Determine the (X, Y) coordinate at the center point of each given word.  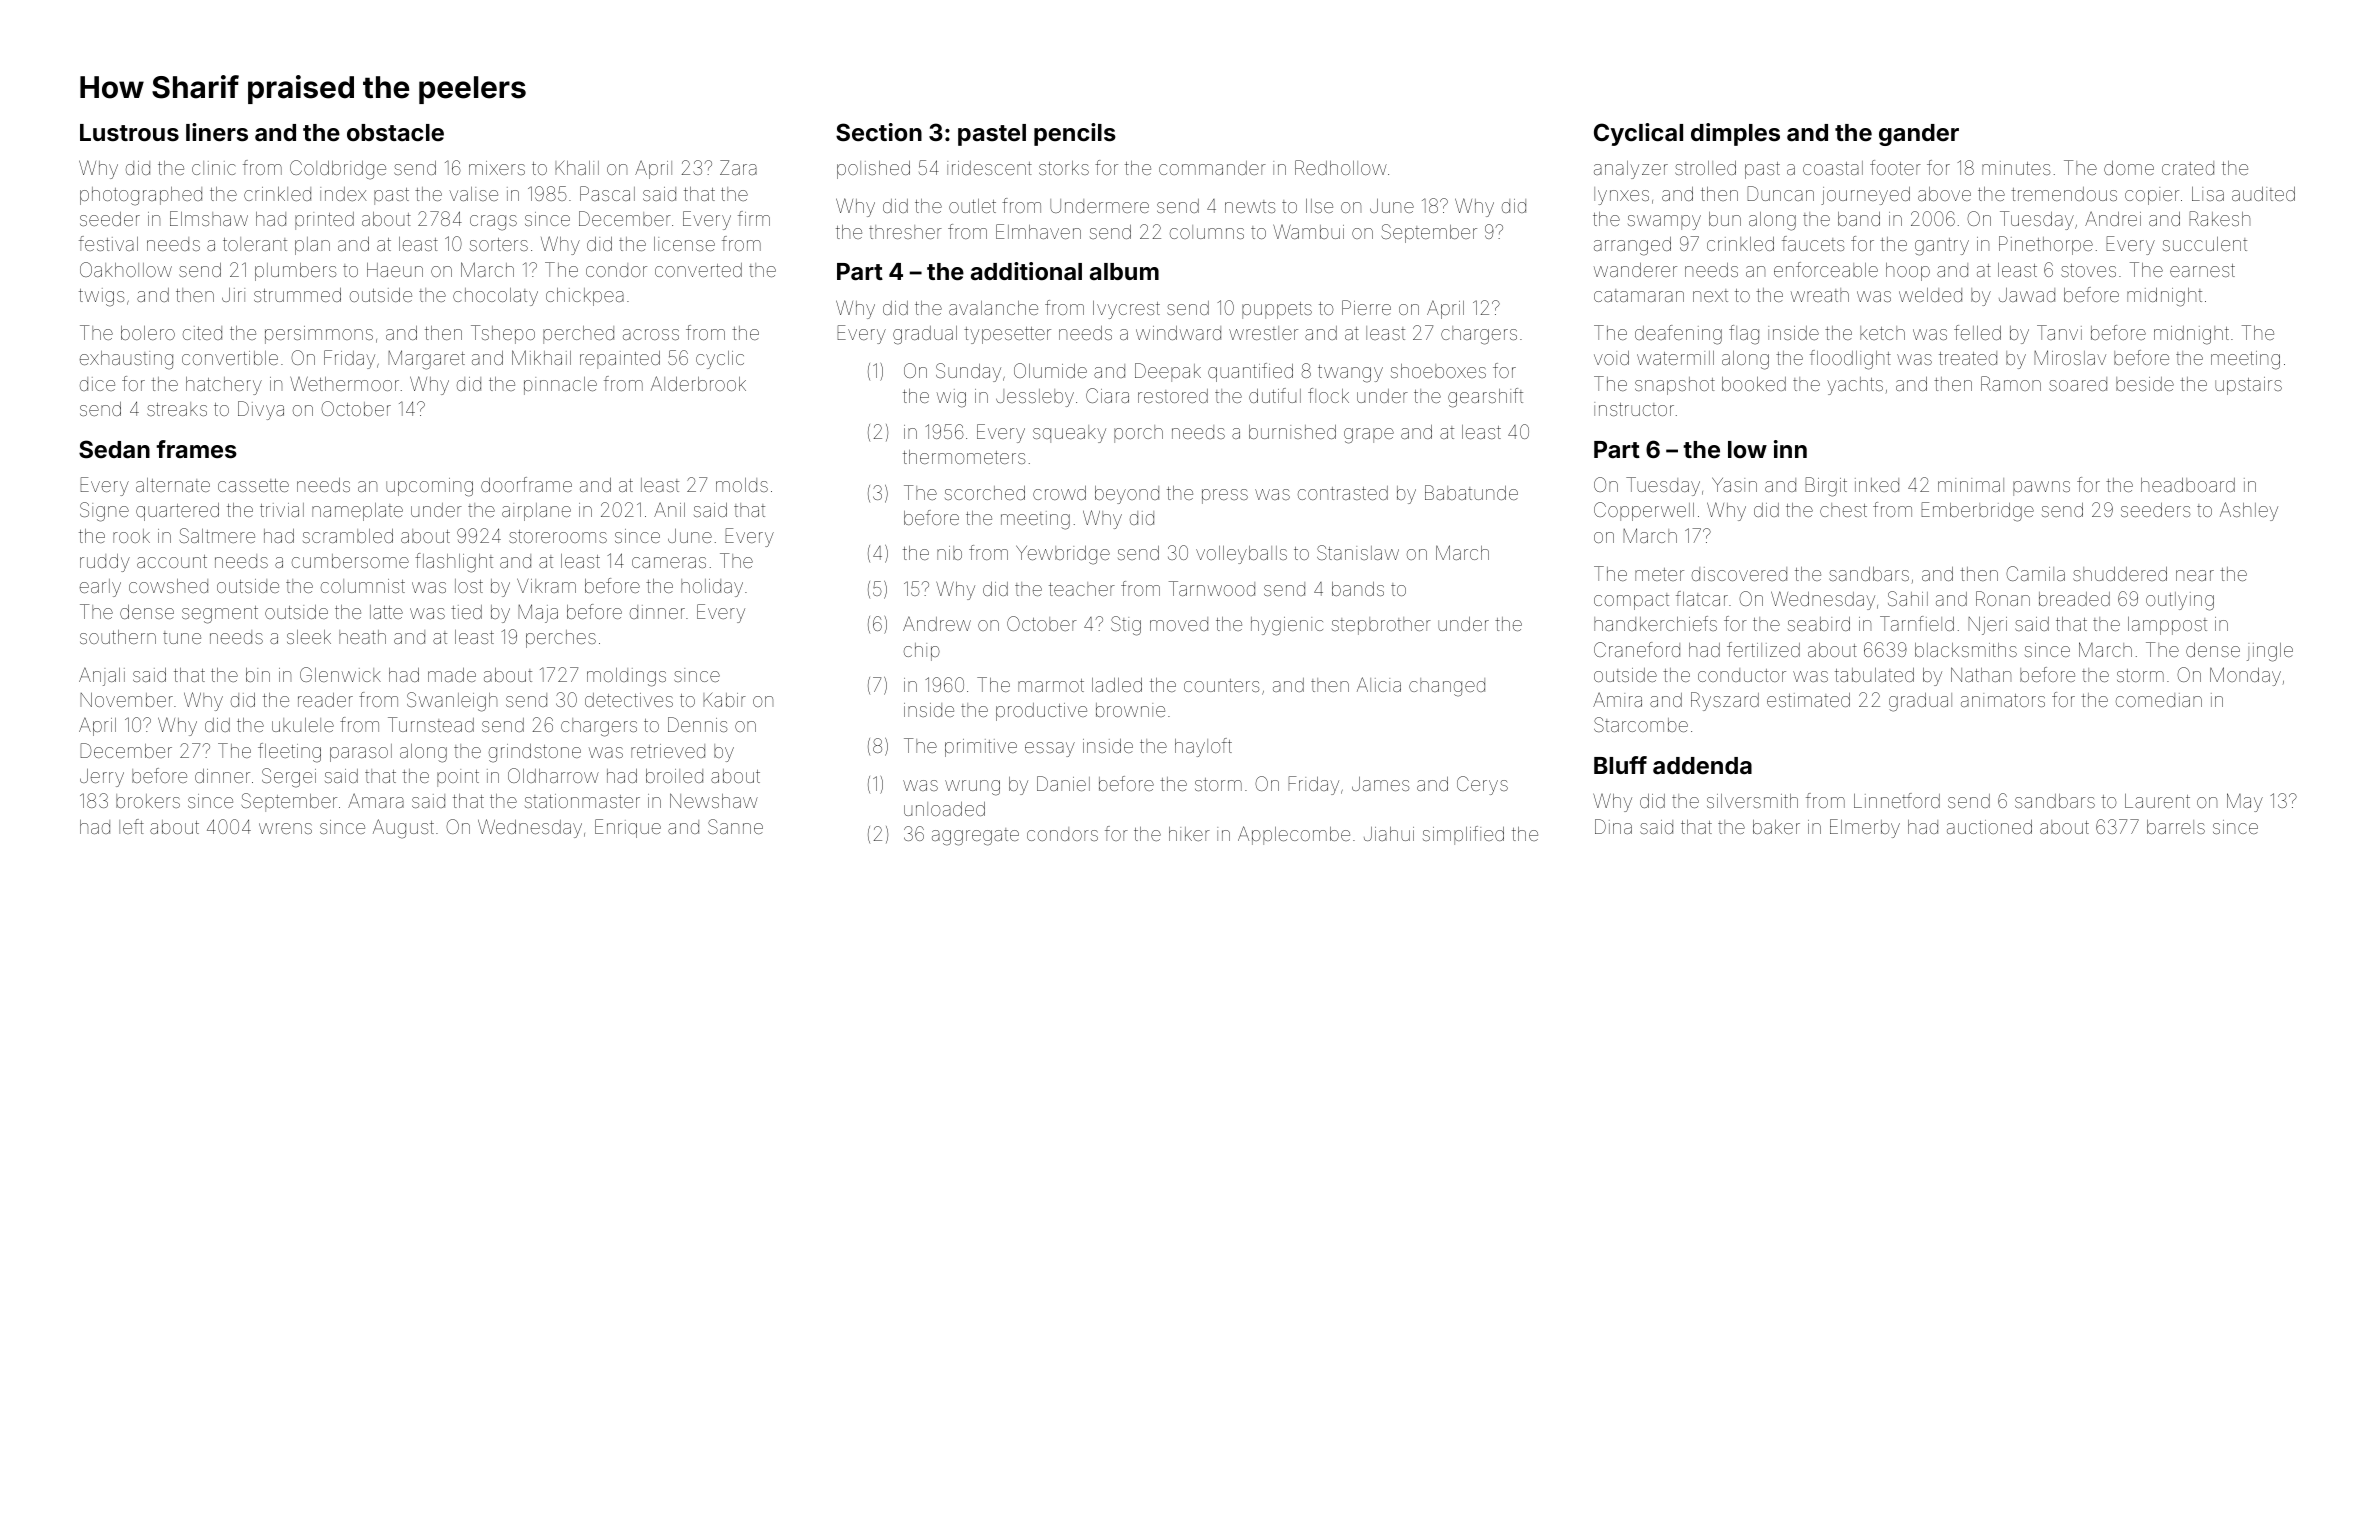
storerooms (558, 536)
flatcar (1702, 598)
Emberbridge (1977, 512)
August (403, 829)
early (100, 588)
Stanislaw (1358, 552)
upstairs (2248, 386)
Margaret (426, 360)
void (1611, 358)
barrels (2176, 827)
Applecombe (1294, 835)
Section (879, 132)
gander (1919, 135)
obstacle (395, 133)
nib (949, 553)
